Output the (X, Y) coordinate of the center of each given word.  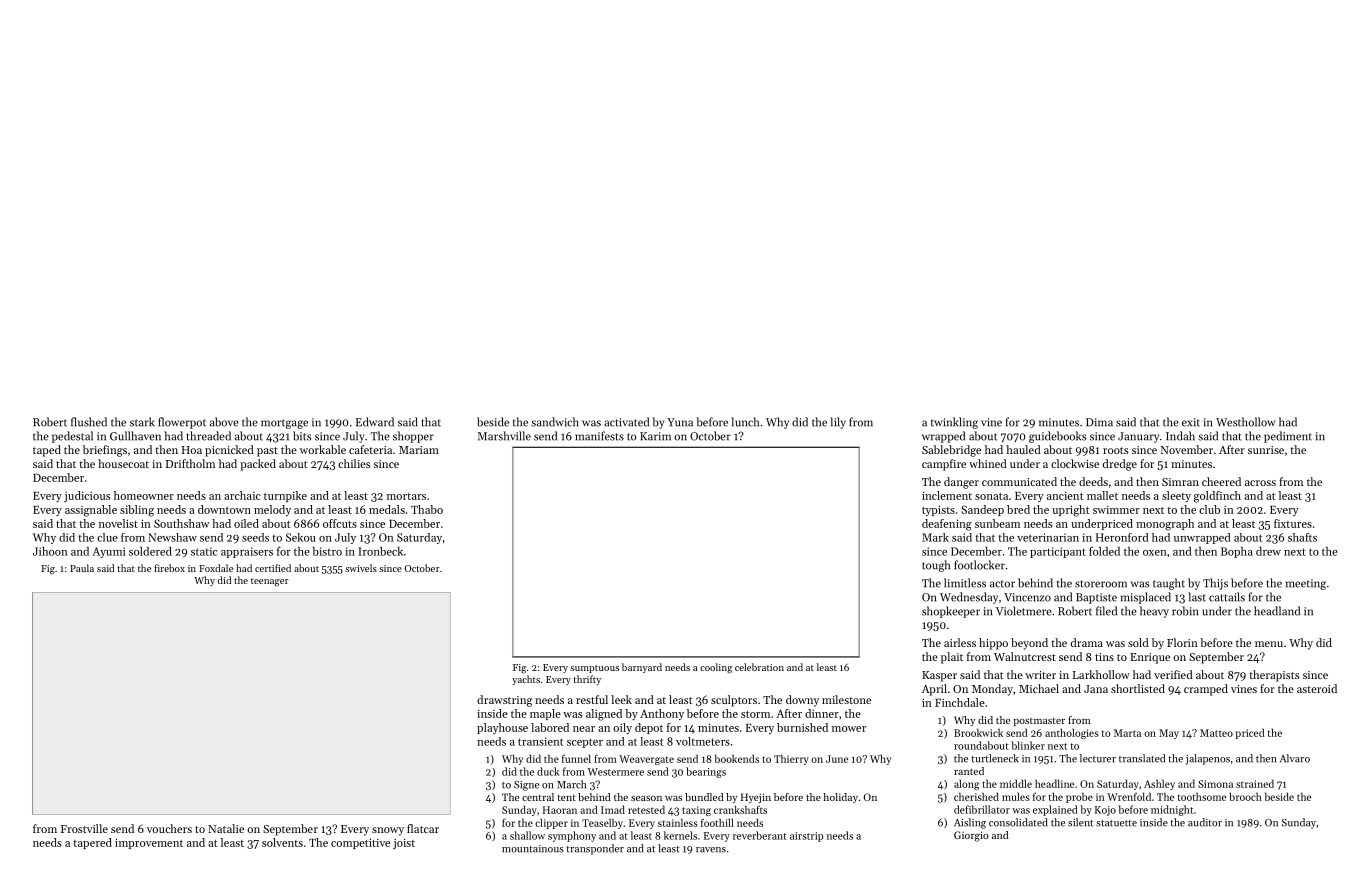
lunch (745, 422)
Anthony (662, 714)
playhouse (502, 728)
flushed (89, 422)
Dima (1099, 422)
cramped (1206, 690)
